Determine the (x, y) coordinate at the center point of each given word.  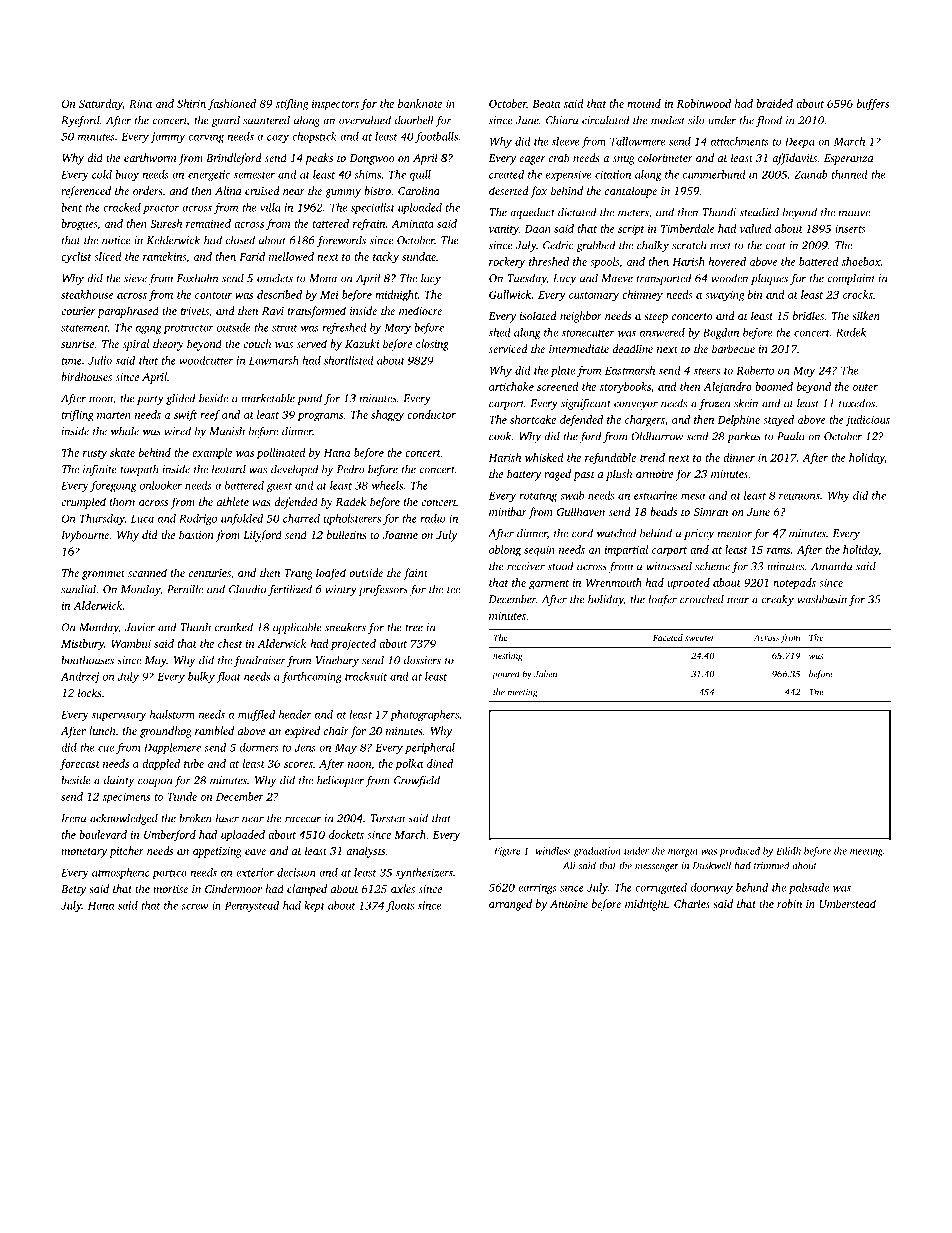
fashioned (232, 105)
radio (432, 518)
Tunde (182, 796)
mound (644, 103)
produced (739, 852)
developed (295, 470)
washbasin (822, 599)
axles (403, 888)
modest (668, 120)
